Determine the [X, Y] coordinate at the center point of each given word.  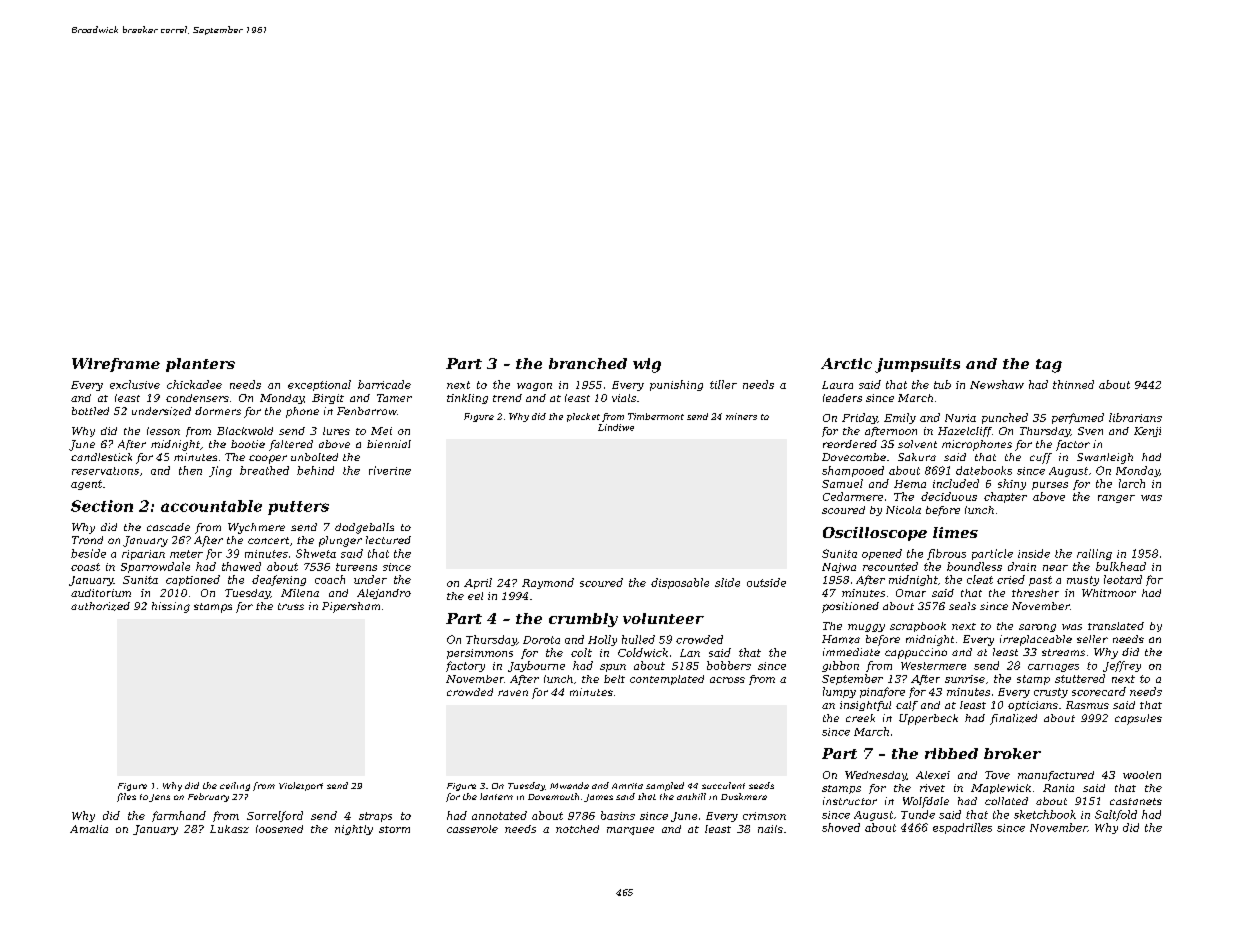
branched [588, 363]
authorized [100, 606]
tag [1049, 366]
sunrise [965, 679]
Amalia [89, 829]
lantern [496, 796]
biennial [389, 444]
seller [1092, 639]
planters [200, 365]
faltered [291, 445]
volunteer [663, 618]
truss [291, 606]
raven [513, 693]
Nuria [960, 418]
